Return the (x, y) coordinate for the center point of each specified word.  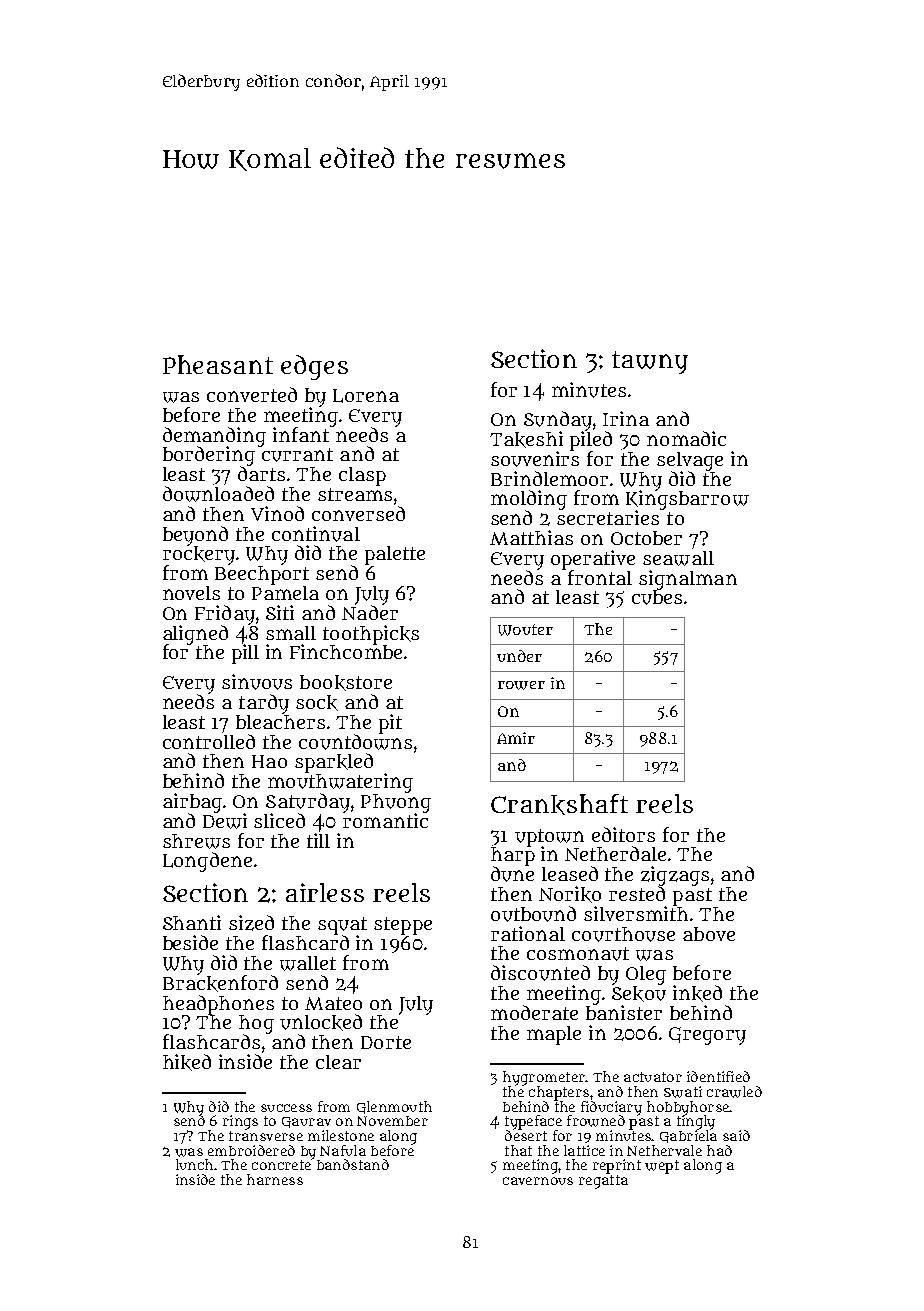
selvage (690, 461)
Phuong (396, 803)
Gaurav (306, 1122)
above (709, 934)
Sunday (558, 421)
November (392, 1121)
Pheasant (218, 364)
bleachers (280, 722)
